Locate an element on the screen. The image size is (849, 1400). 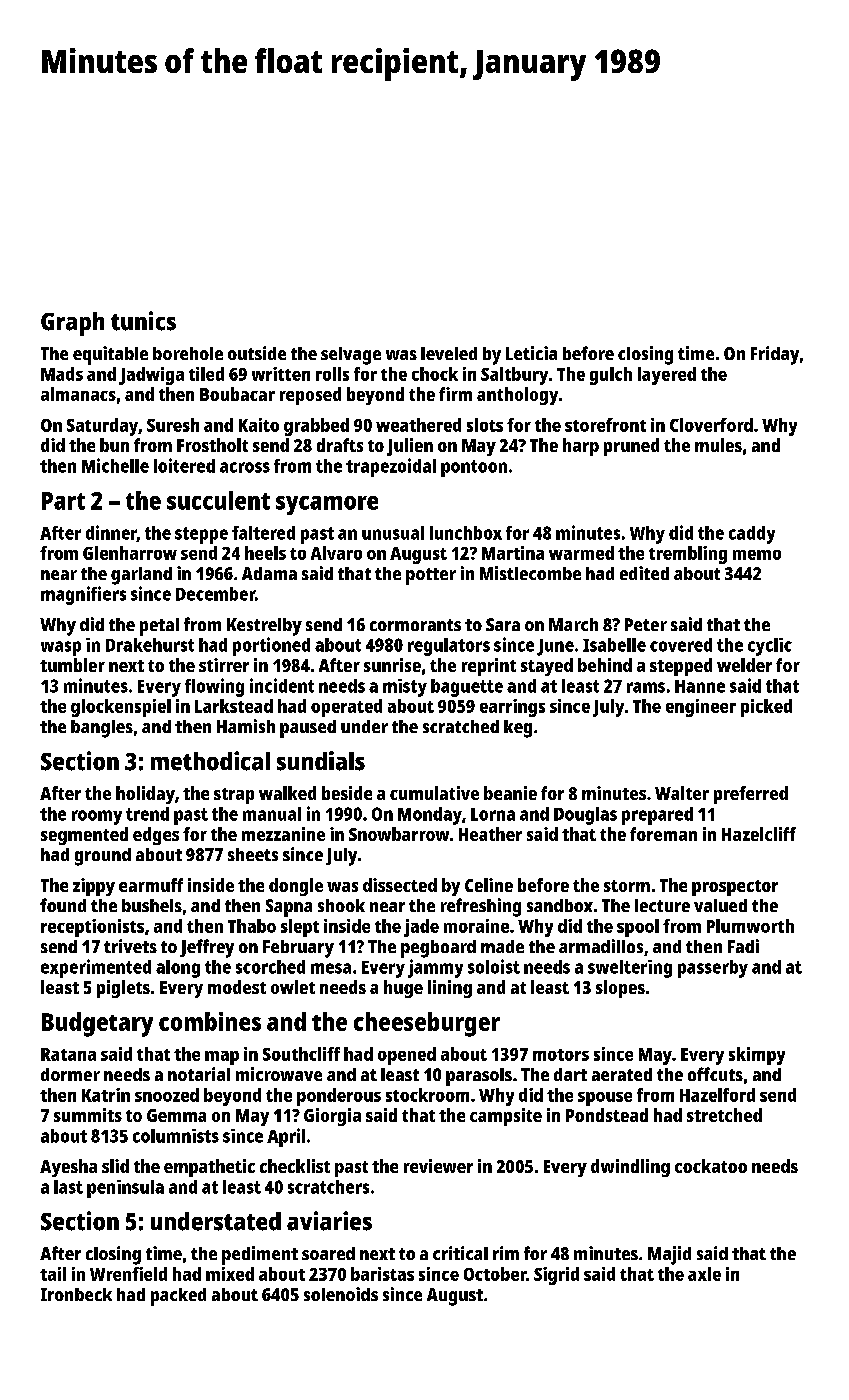
edited is located at coordinates (644, 573).
